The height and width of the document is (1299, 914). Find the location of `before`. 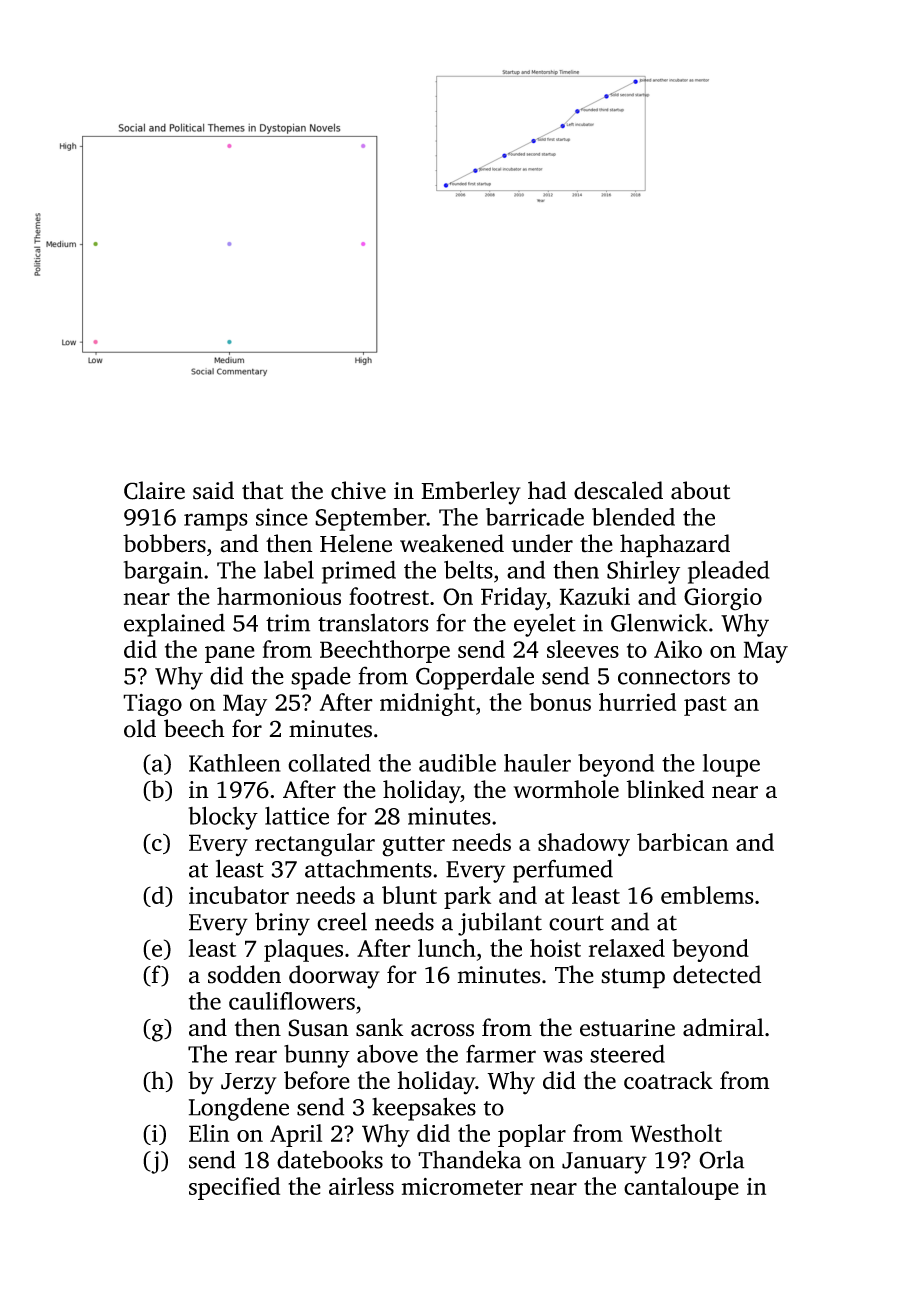

before is located at coordinates (317, 1080).
